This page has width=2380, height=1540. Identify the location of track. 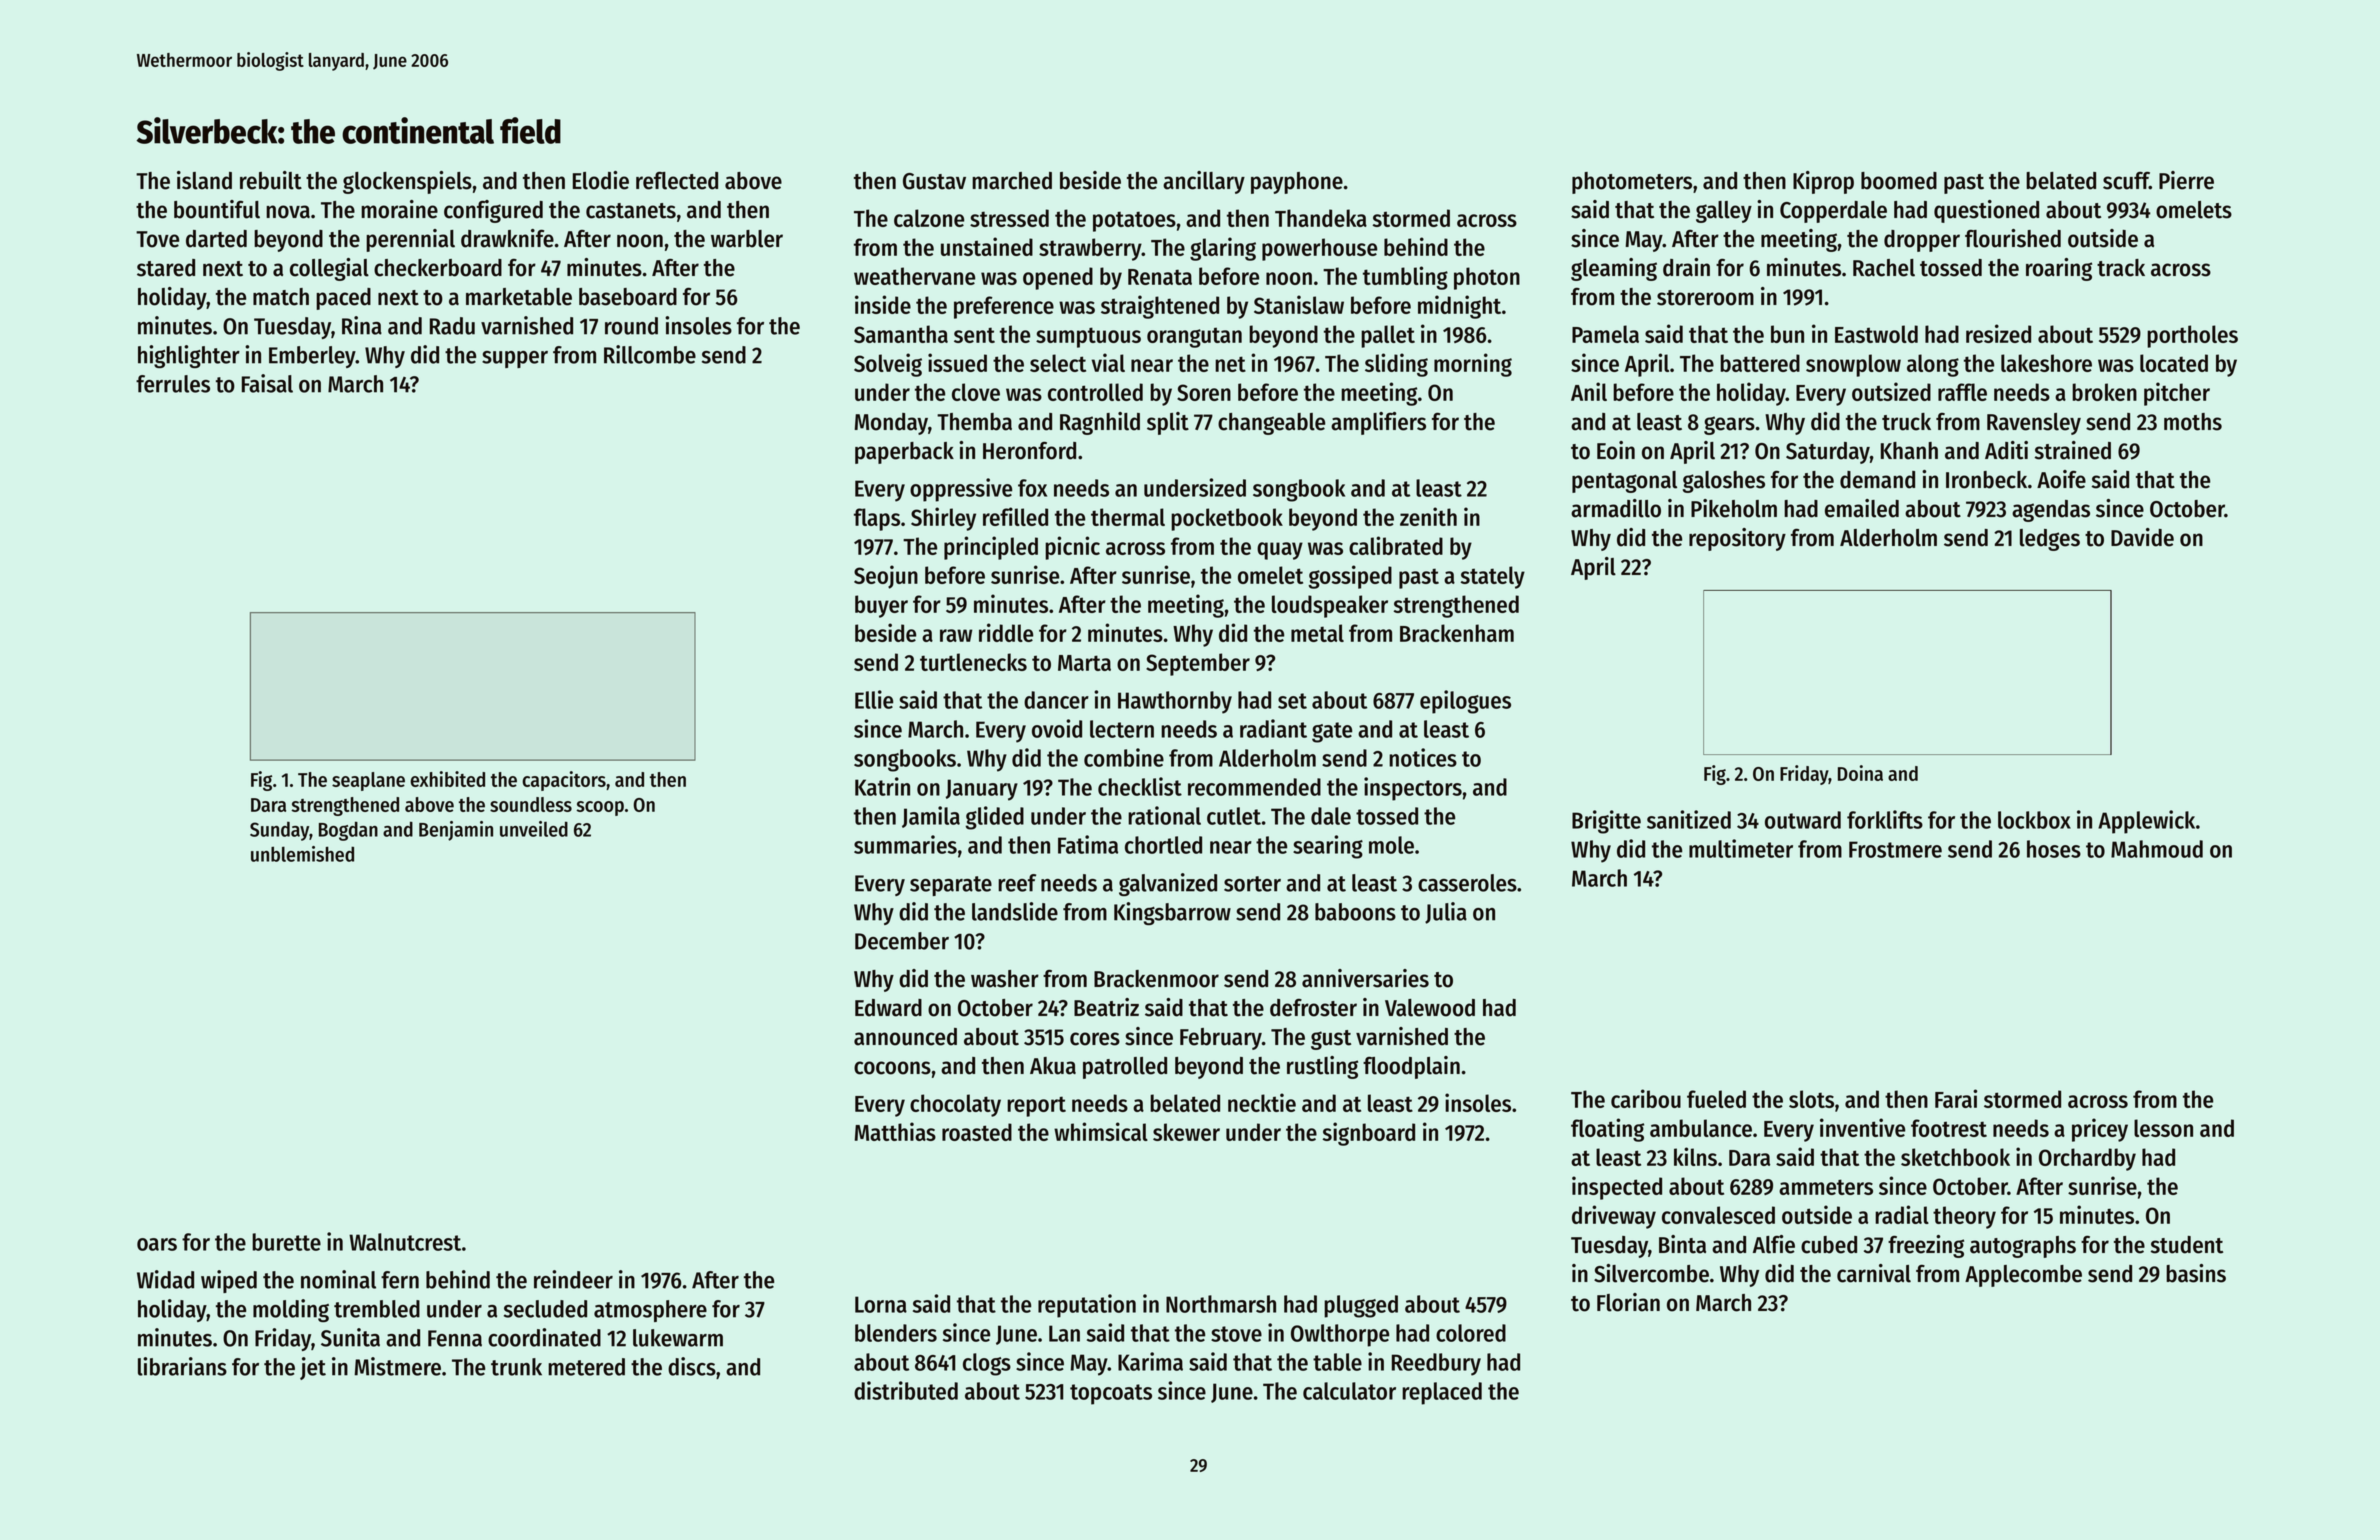
(2121, 268).
